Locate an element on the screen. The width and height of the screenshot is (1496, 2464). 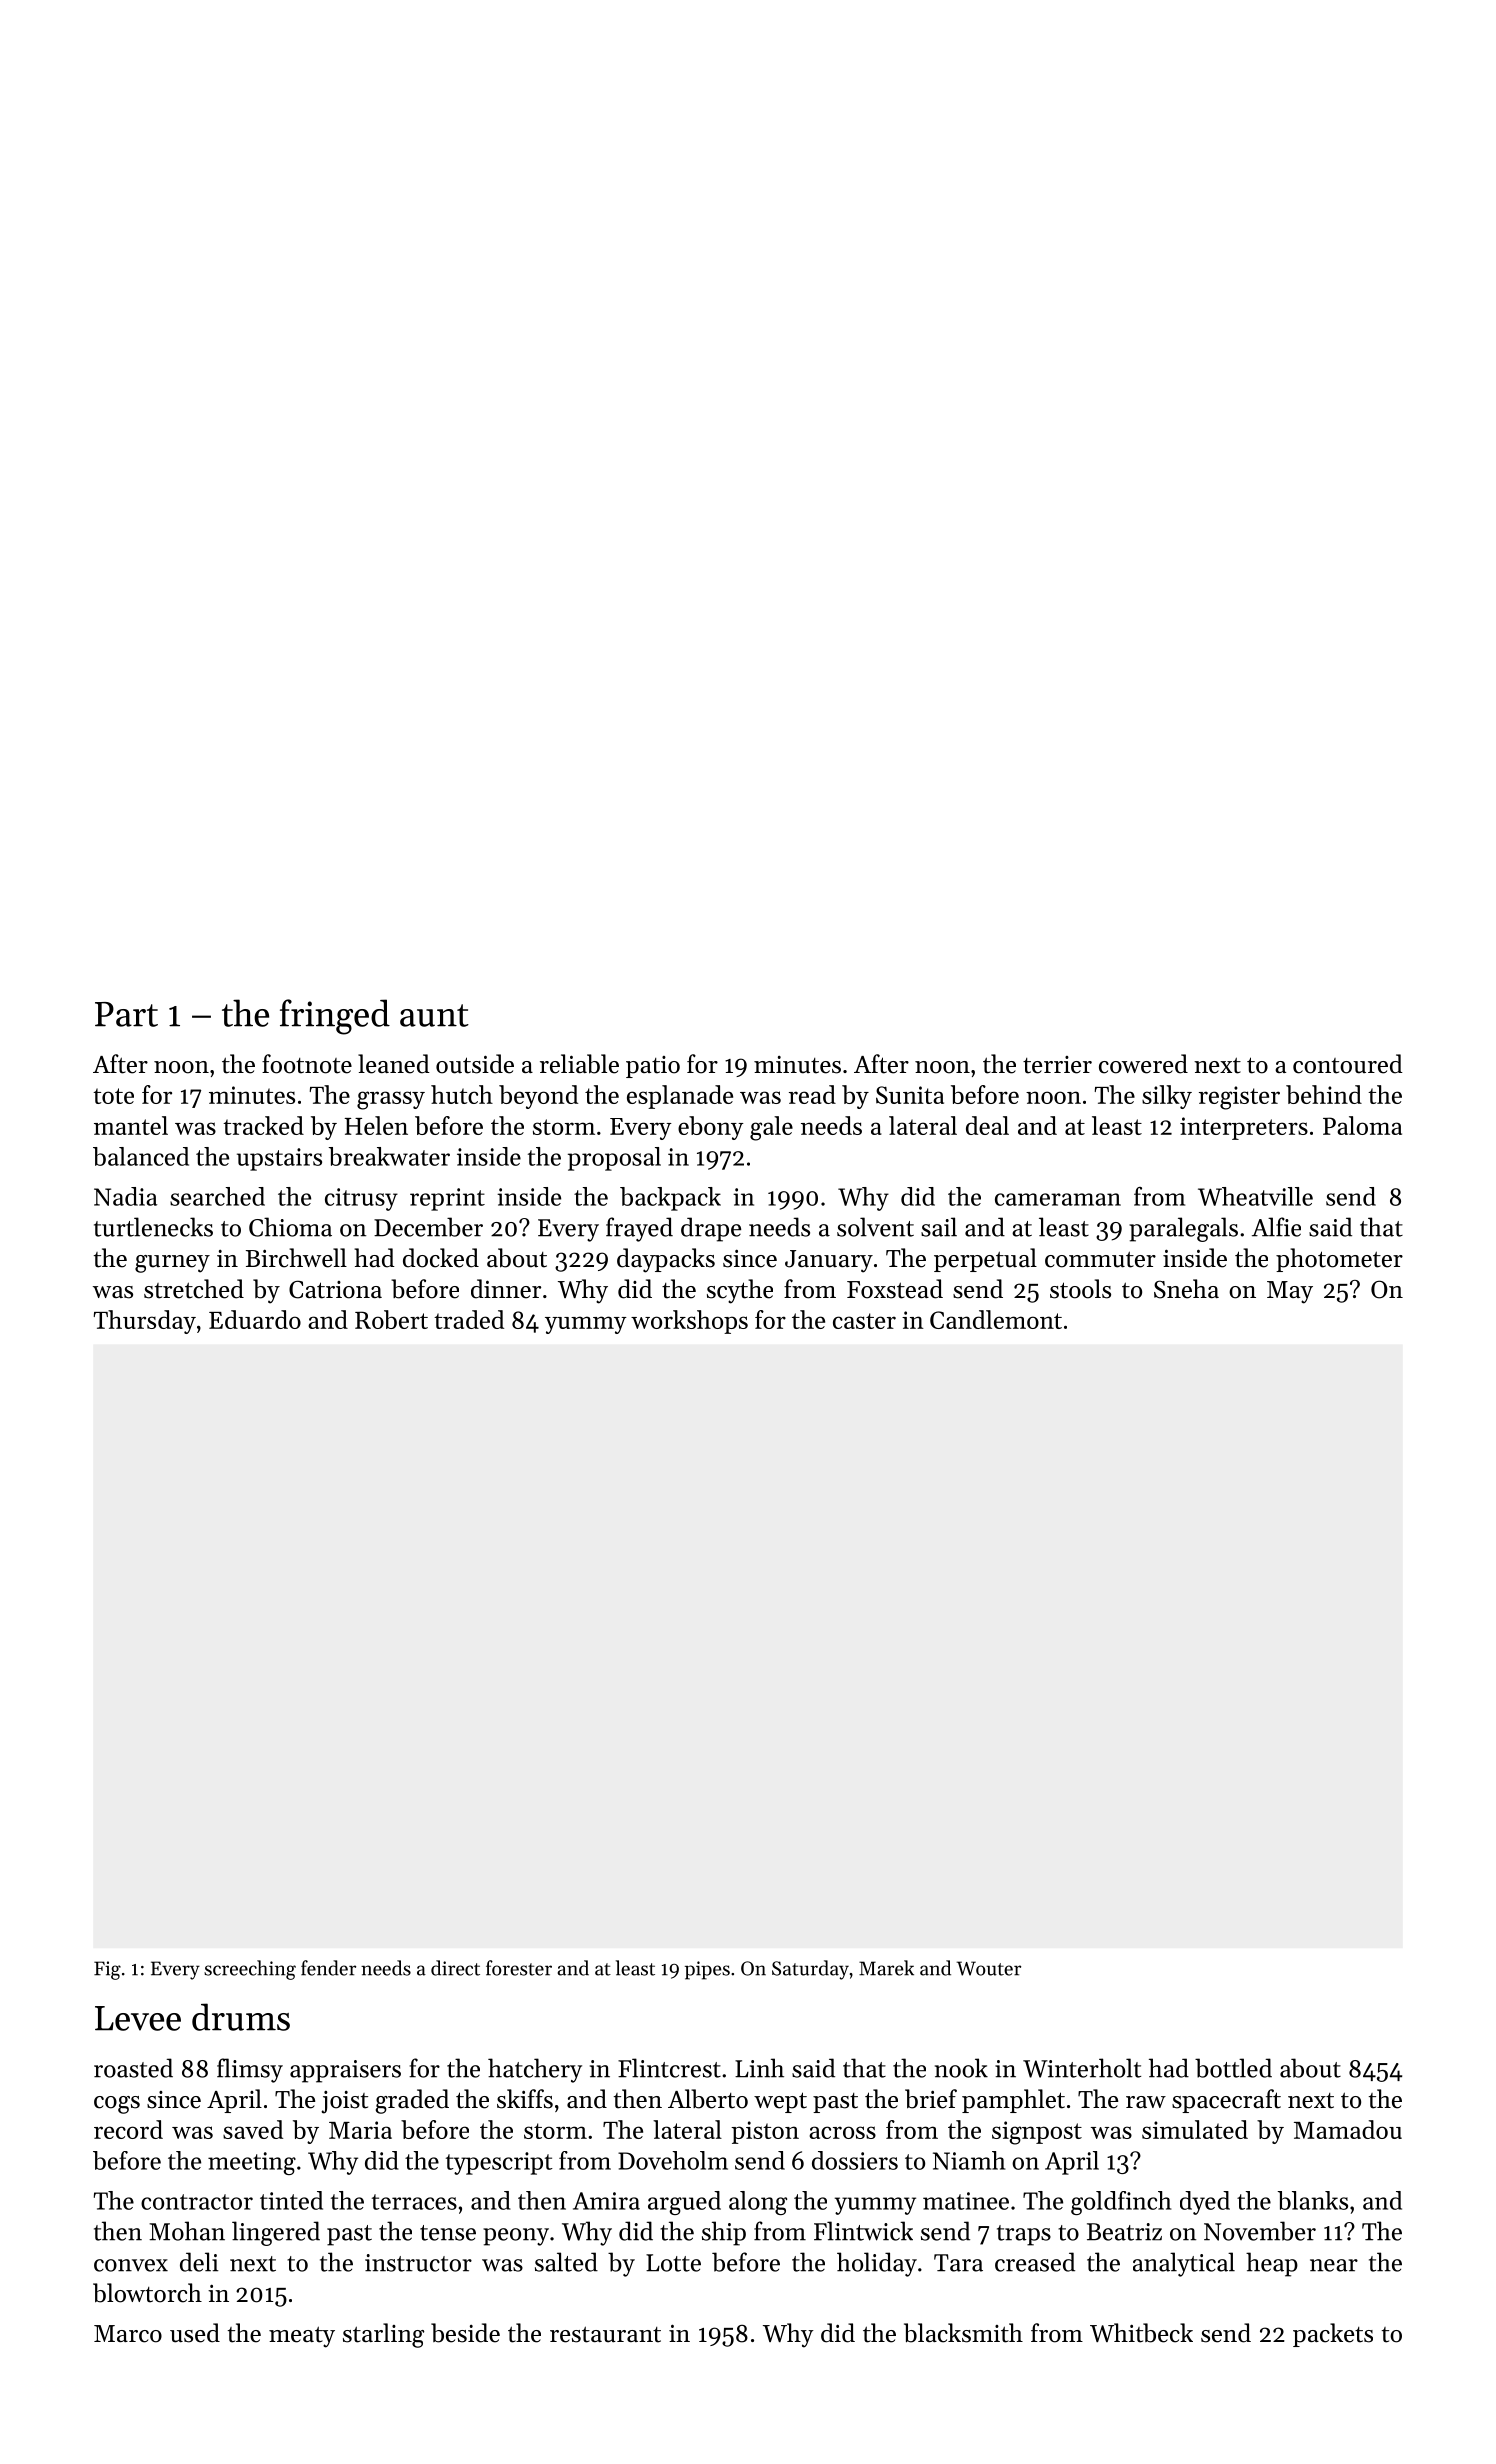
Wouter is located at coordinates (988, 1968).
